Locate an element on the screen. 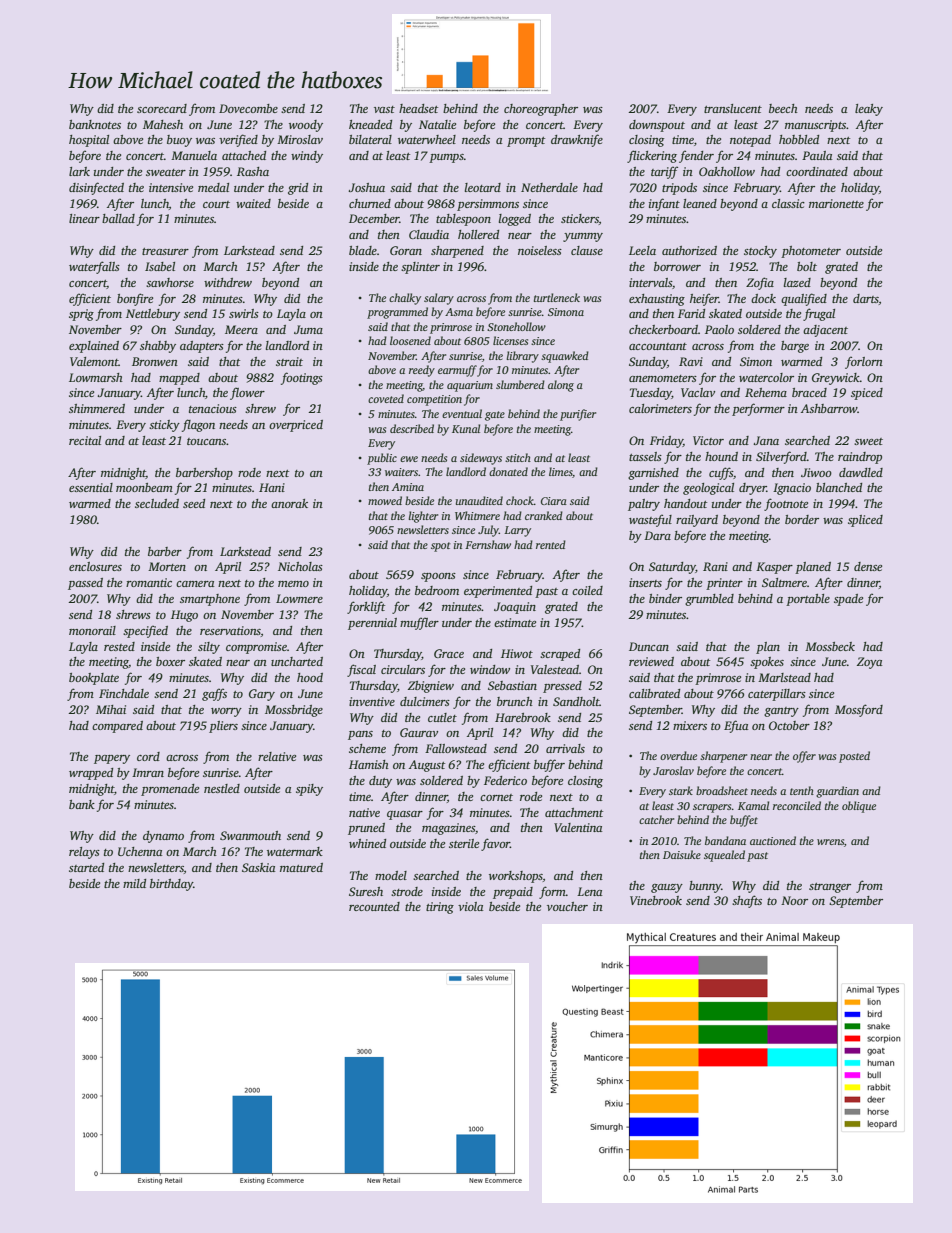 The width and height of the screenshot is (952, 1233). mild is located at coordinates (134, 883).
